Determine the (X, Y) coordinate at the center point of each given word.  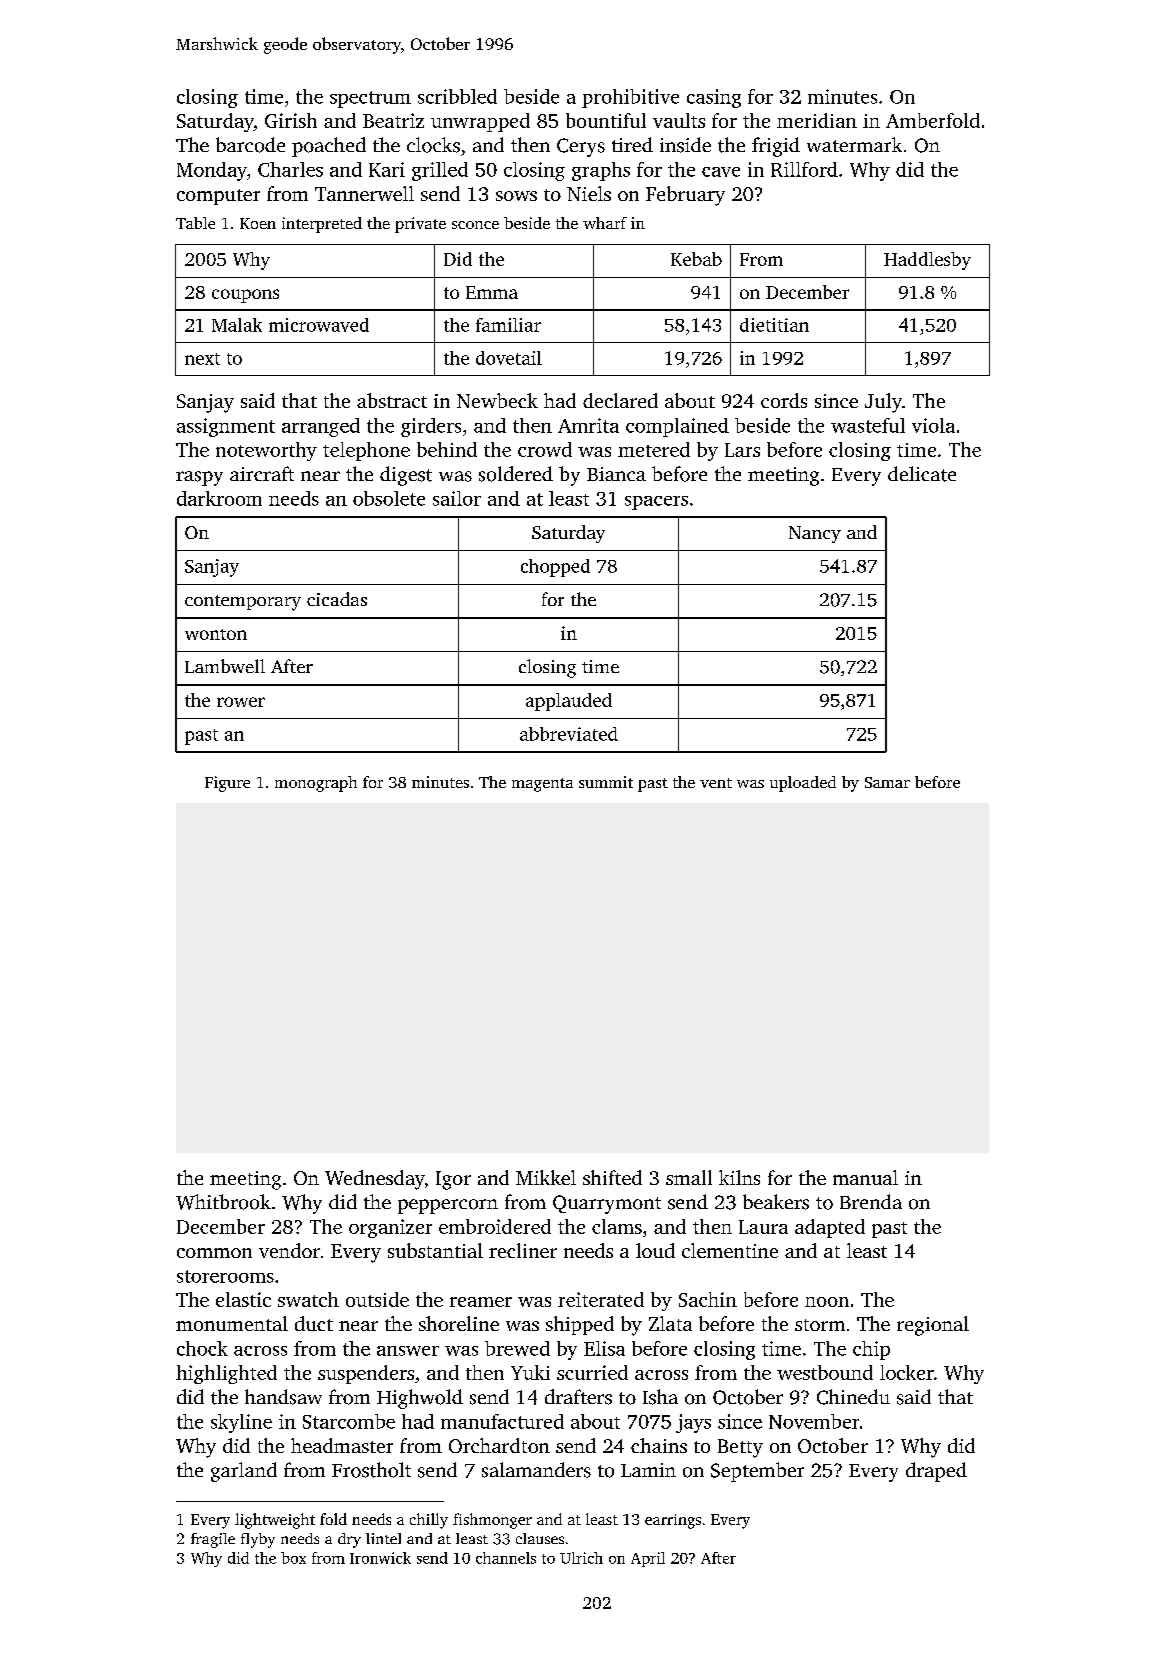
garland (244, 1472)
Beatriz (393, 120)
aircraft (262, 473)
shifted (612, 1177)
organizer (390, 1228)
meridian (817, 120)
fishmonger (492, 1521)
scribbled (457, 96)
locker (907, 1372)
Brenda (871, 1201)
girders (431, 427)
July (883, 403)
